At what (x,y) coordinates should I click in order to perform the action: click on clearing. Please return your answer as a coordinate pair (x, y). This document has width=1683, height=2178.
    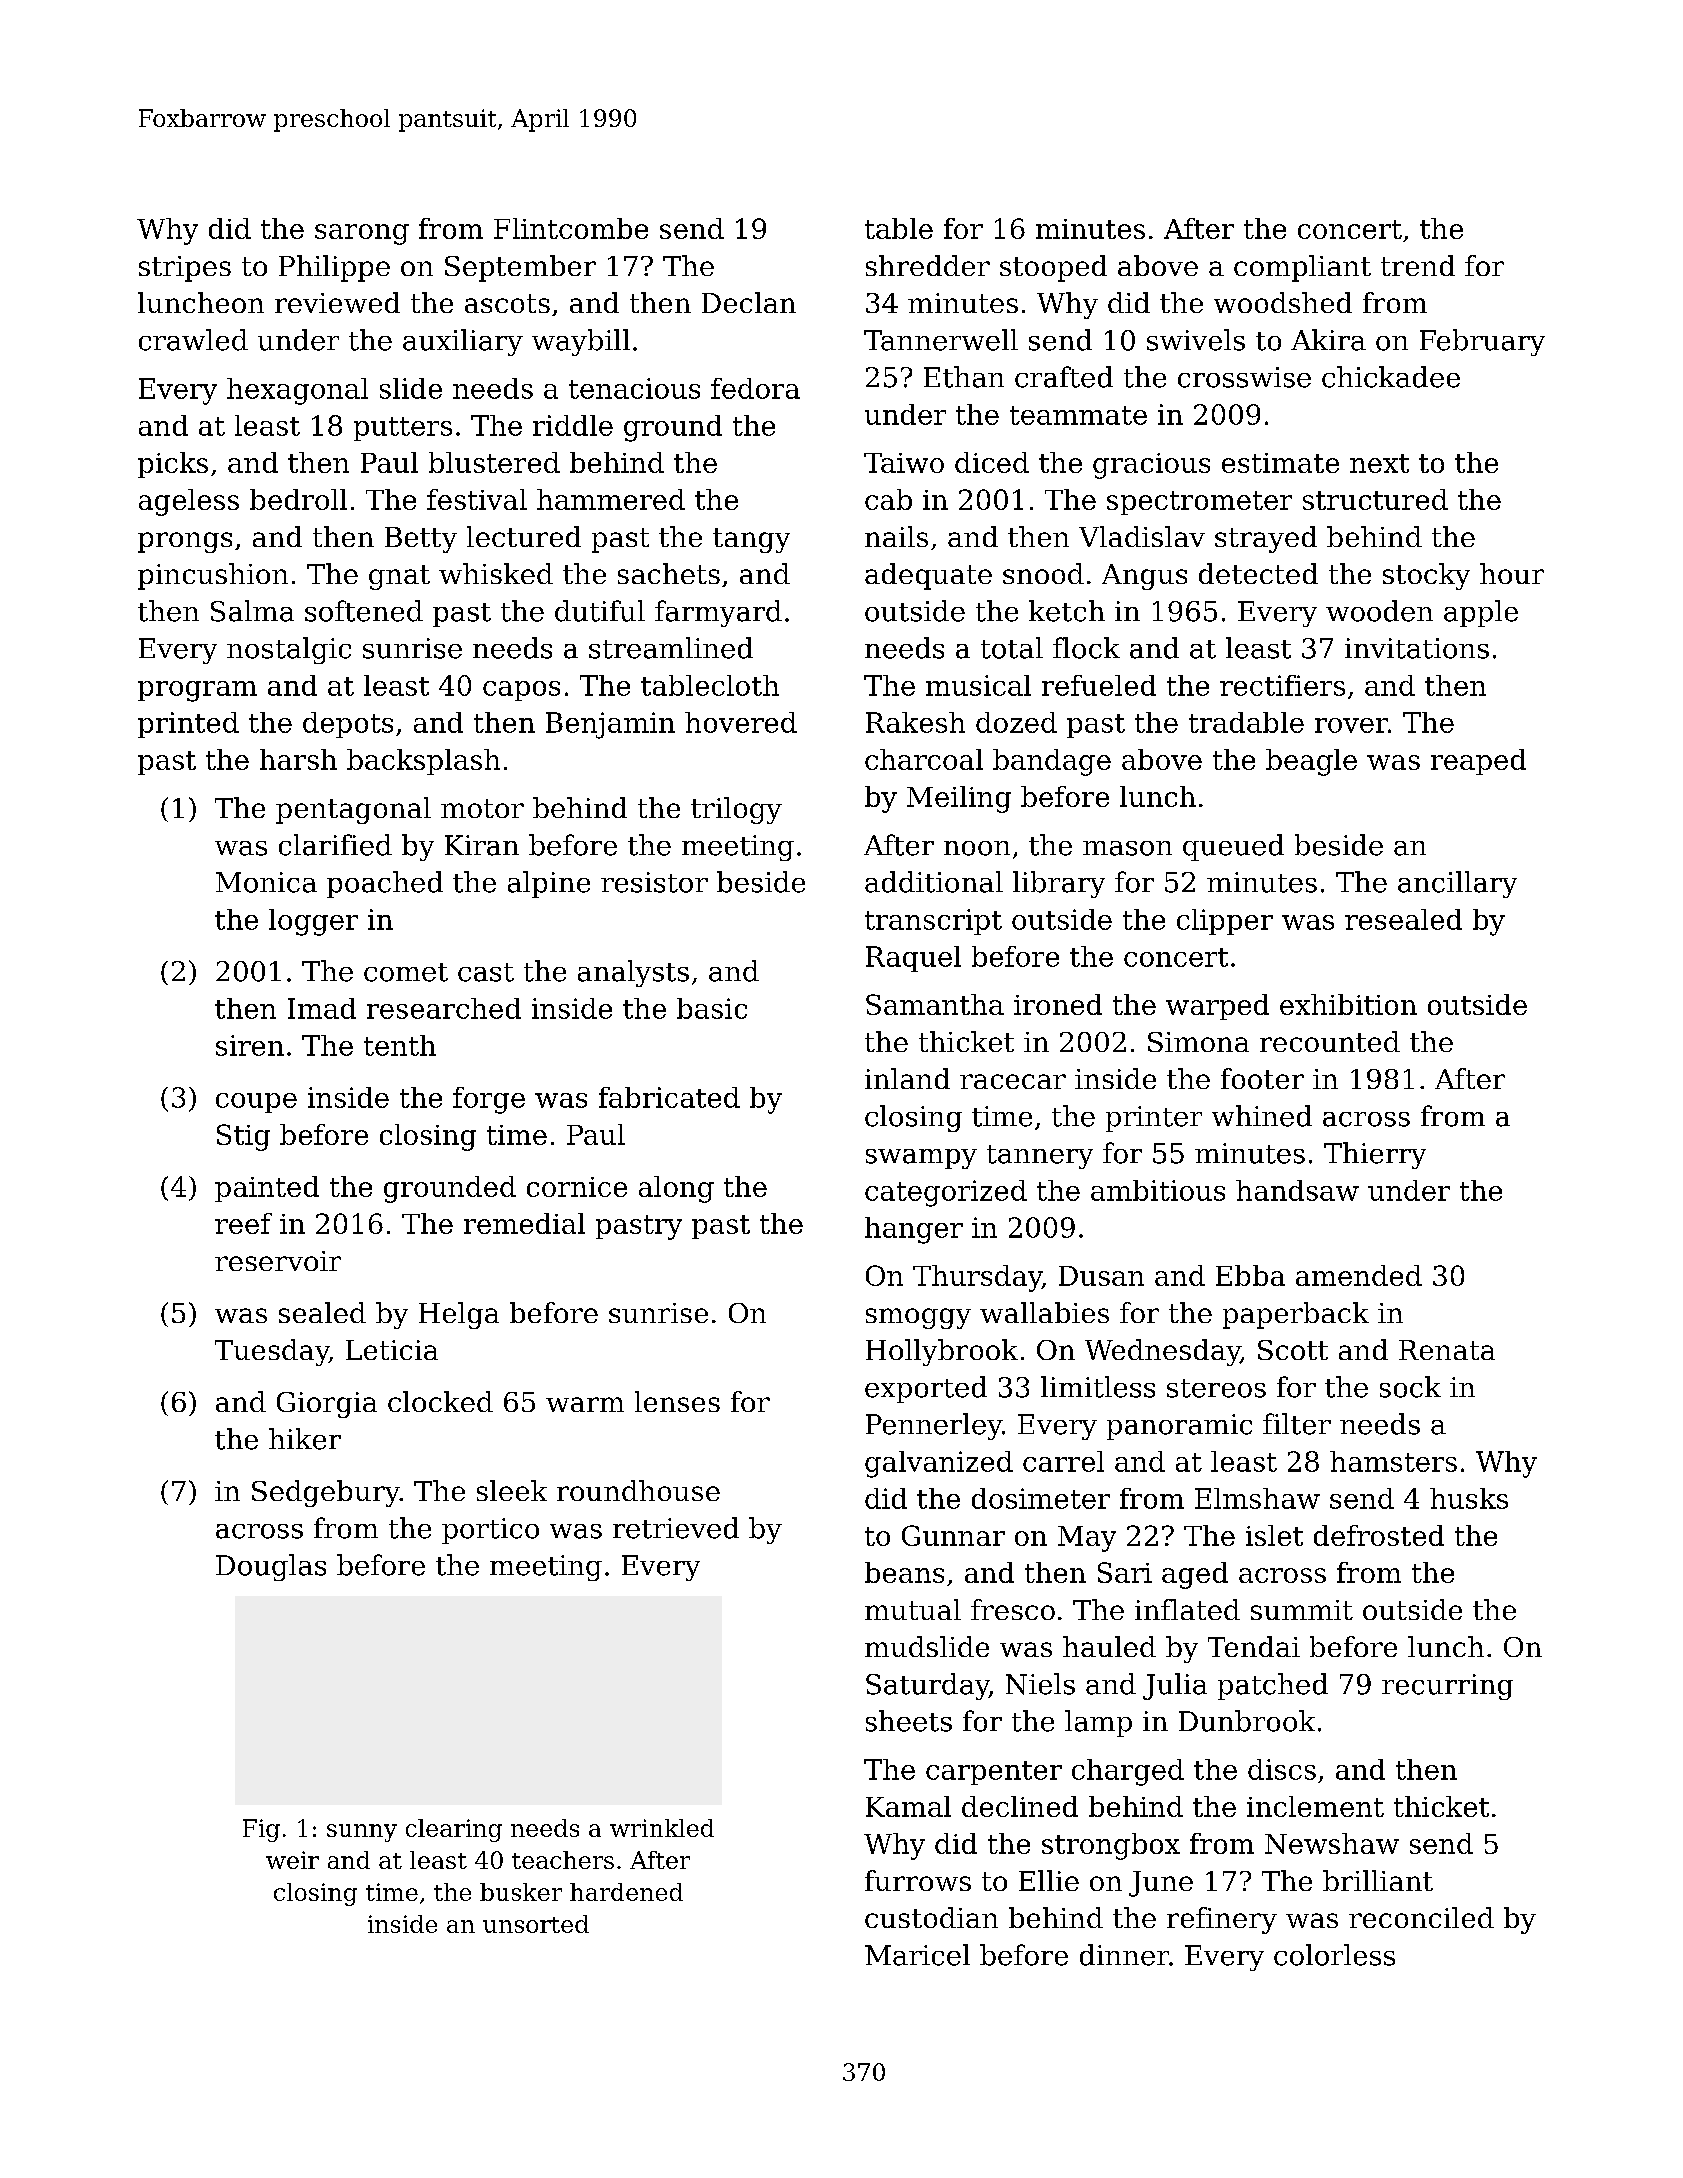
    Looking at the image, I should click on (454, 1830).
